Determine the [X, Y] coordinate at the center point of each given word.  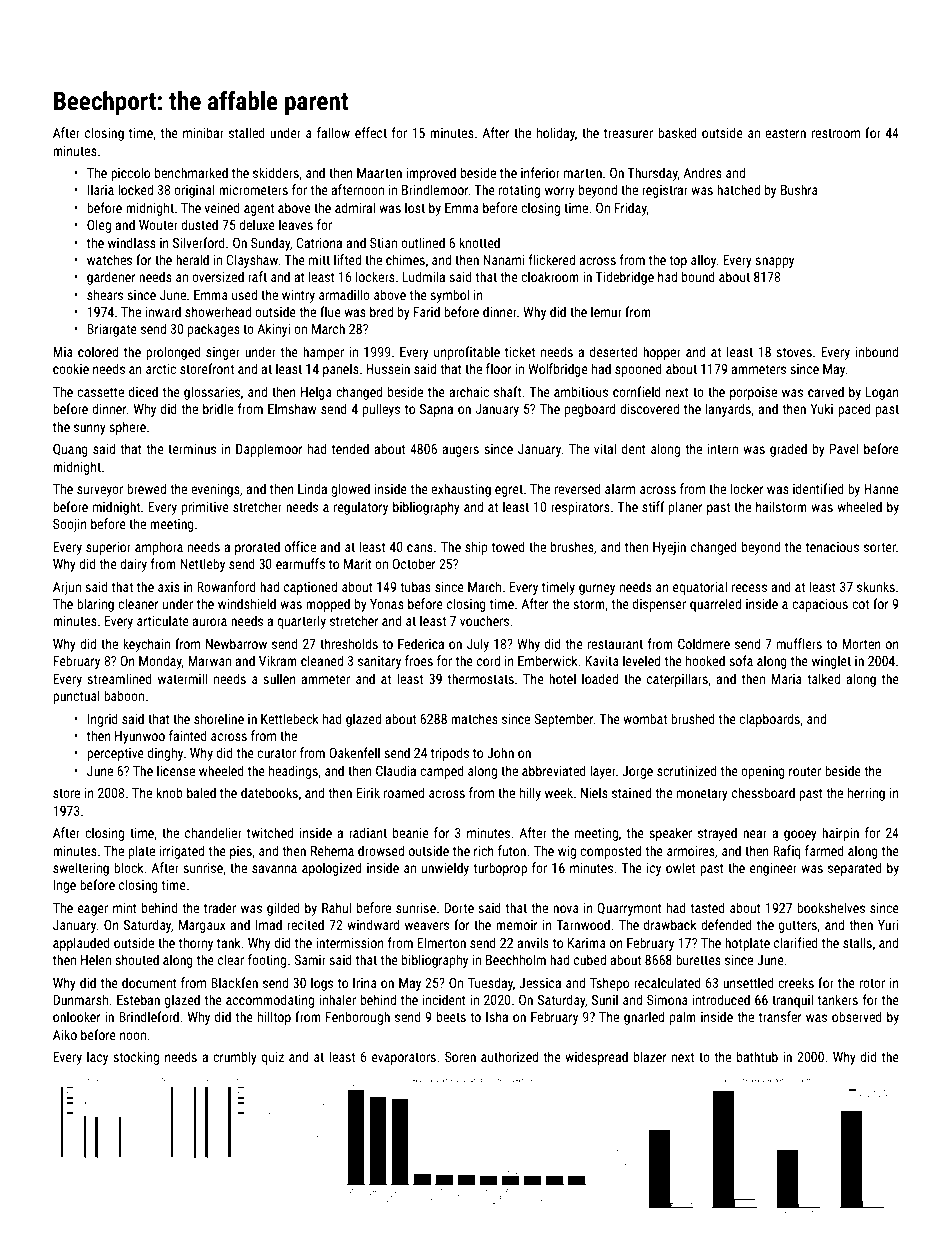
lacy [97, 1058]
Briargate [112, 330]
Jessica [540, 983]
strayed [717, 834]
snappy [774, 262]
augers [460, 451]
